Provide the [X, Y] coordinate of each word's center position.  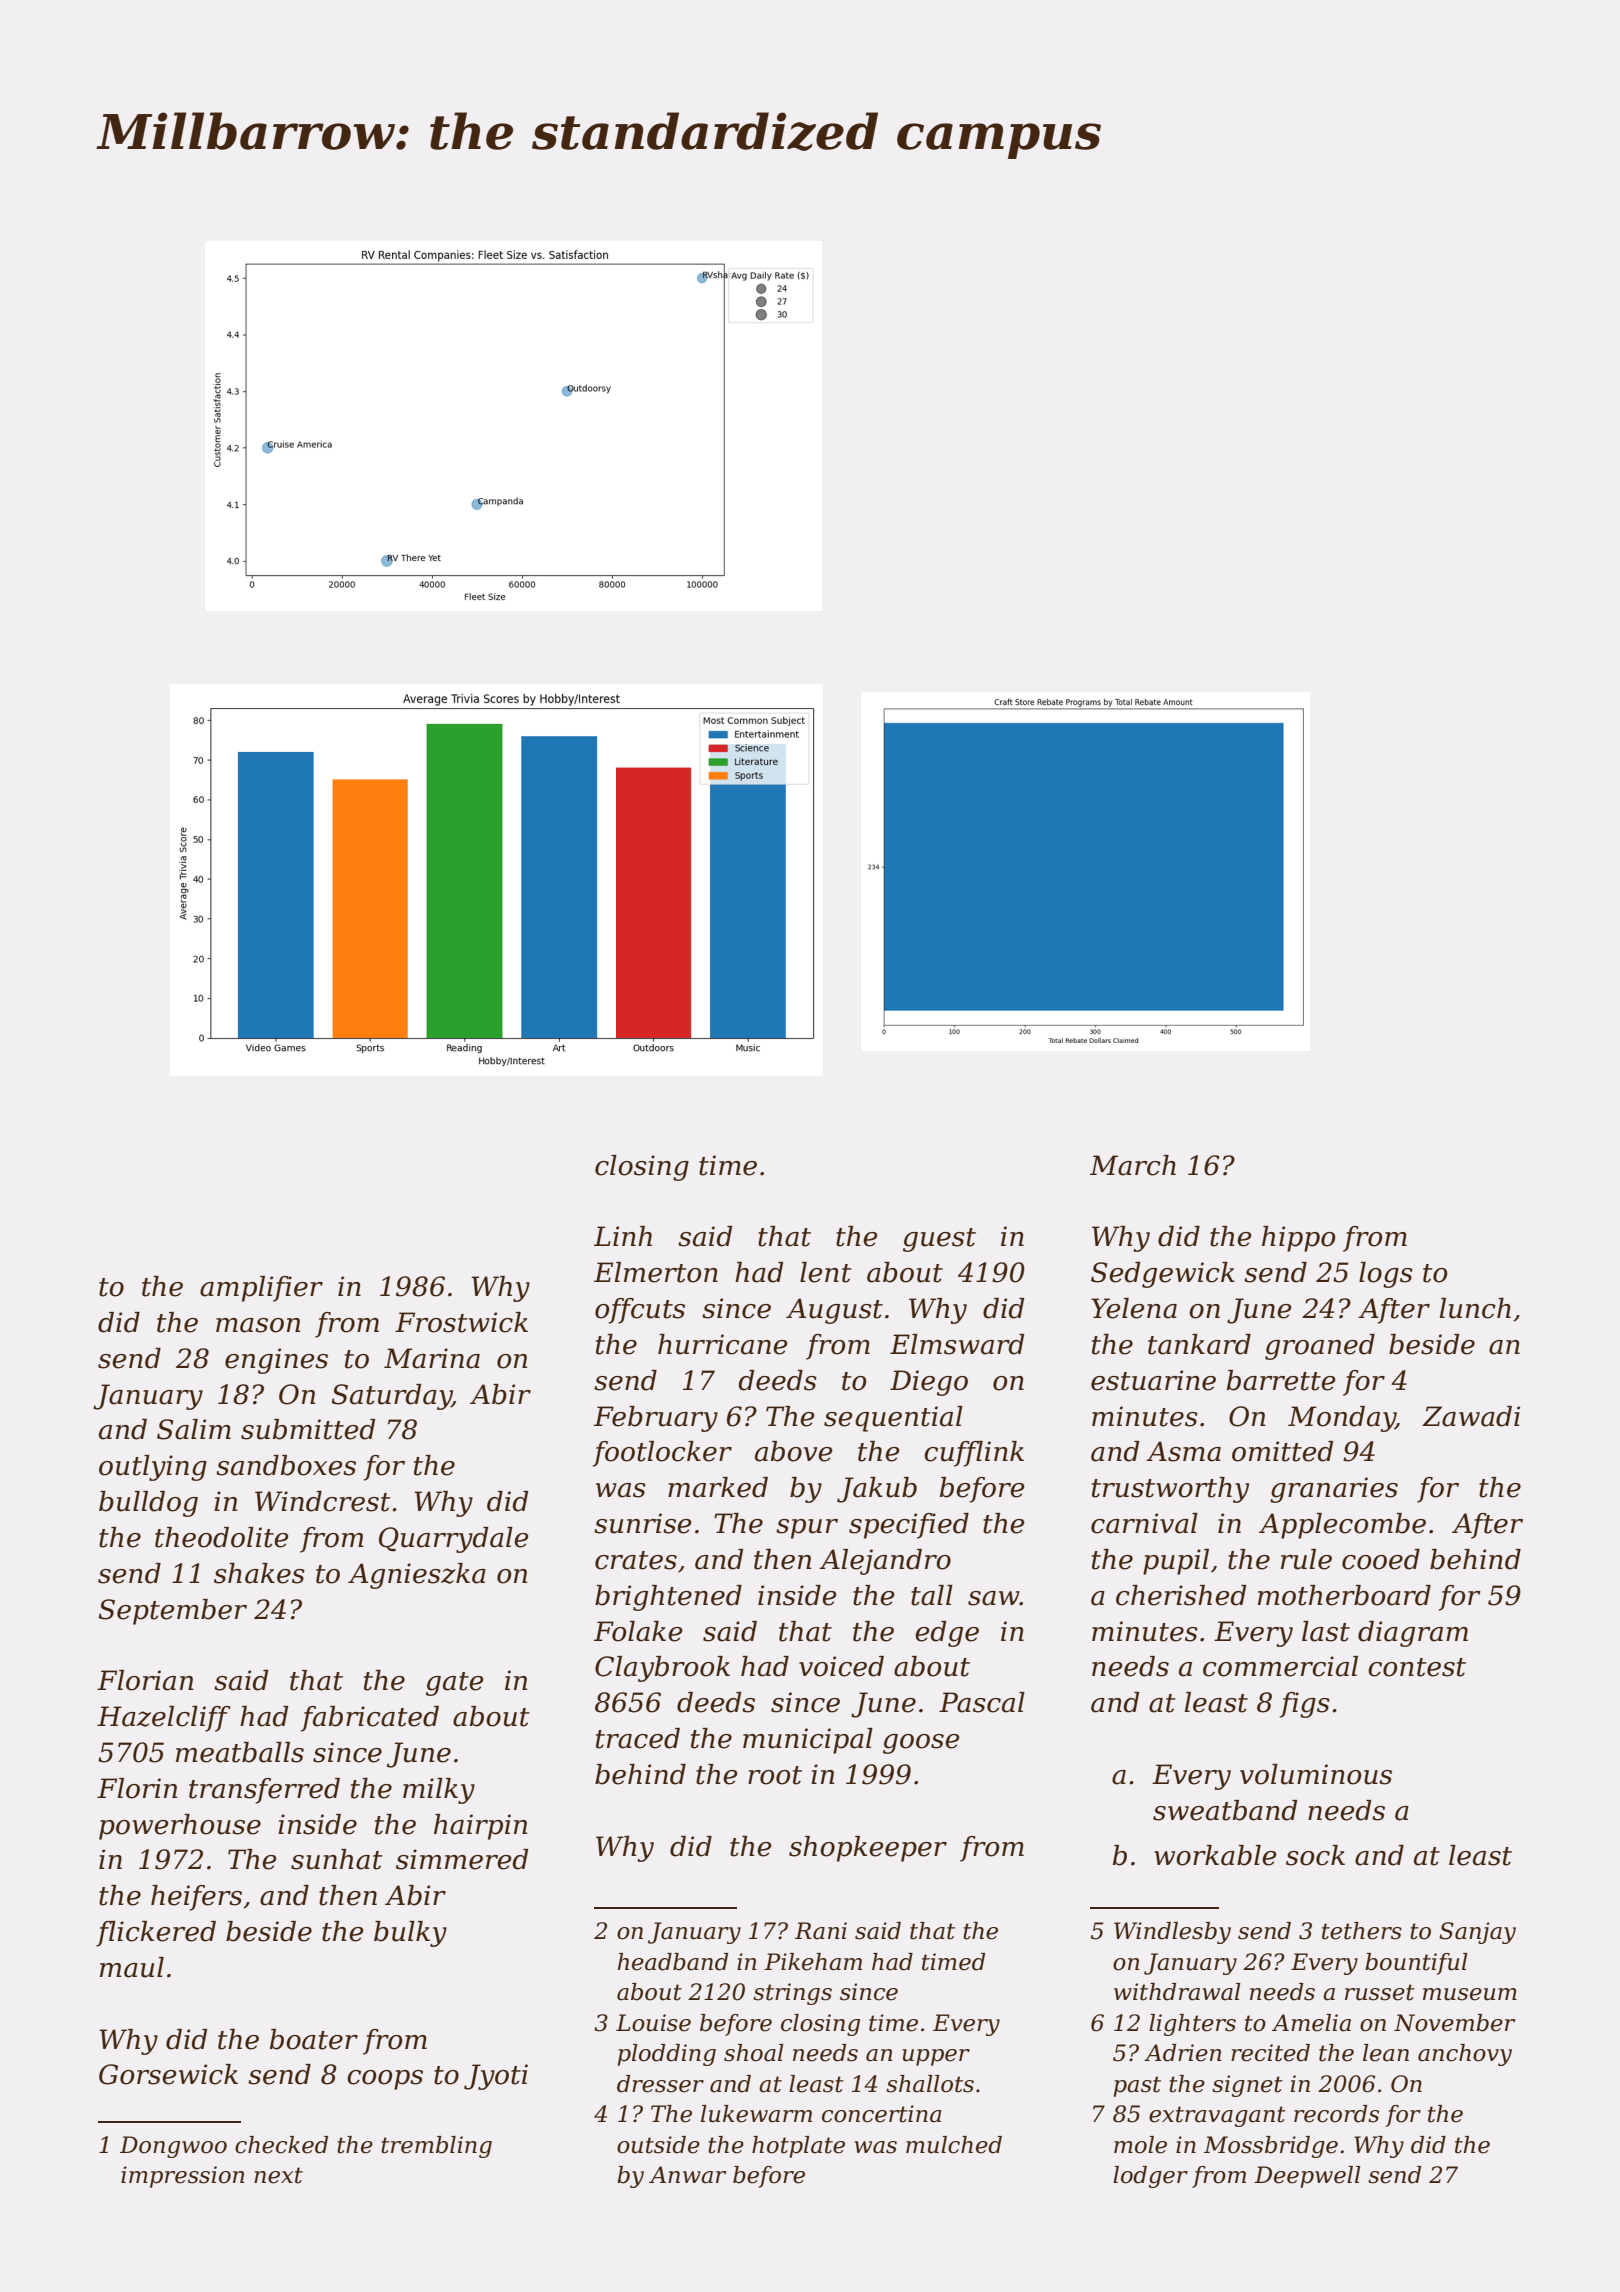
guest [939, 1240]
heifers [196, 1898]
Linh [623, 1236]
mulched [954, 2145]
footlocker [662, 1454]
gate [455, 1684]
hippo [1299, 1239]
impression [183, 2177]
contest [1417, 1667]
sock [1315, 1855]
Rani [821, 1931]
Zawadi [1471, 1416]
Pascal [982, 1702]
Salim [194, 1429]
